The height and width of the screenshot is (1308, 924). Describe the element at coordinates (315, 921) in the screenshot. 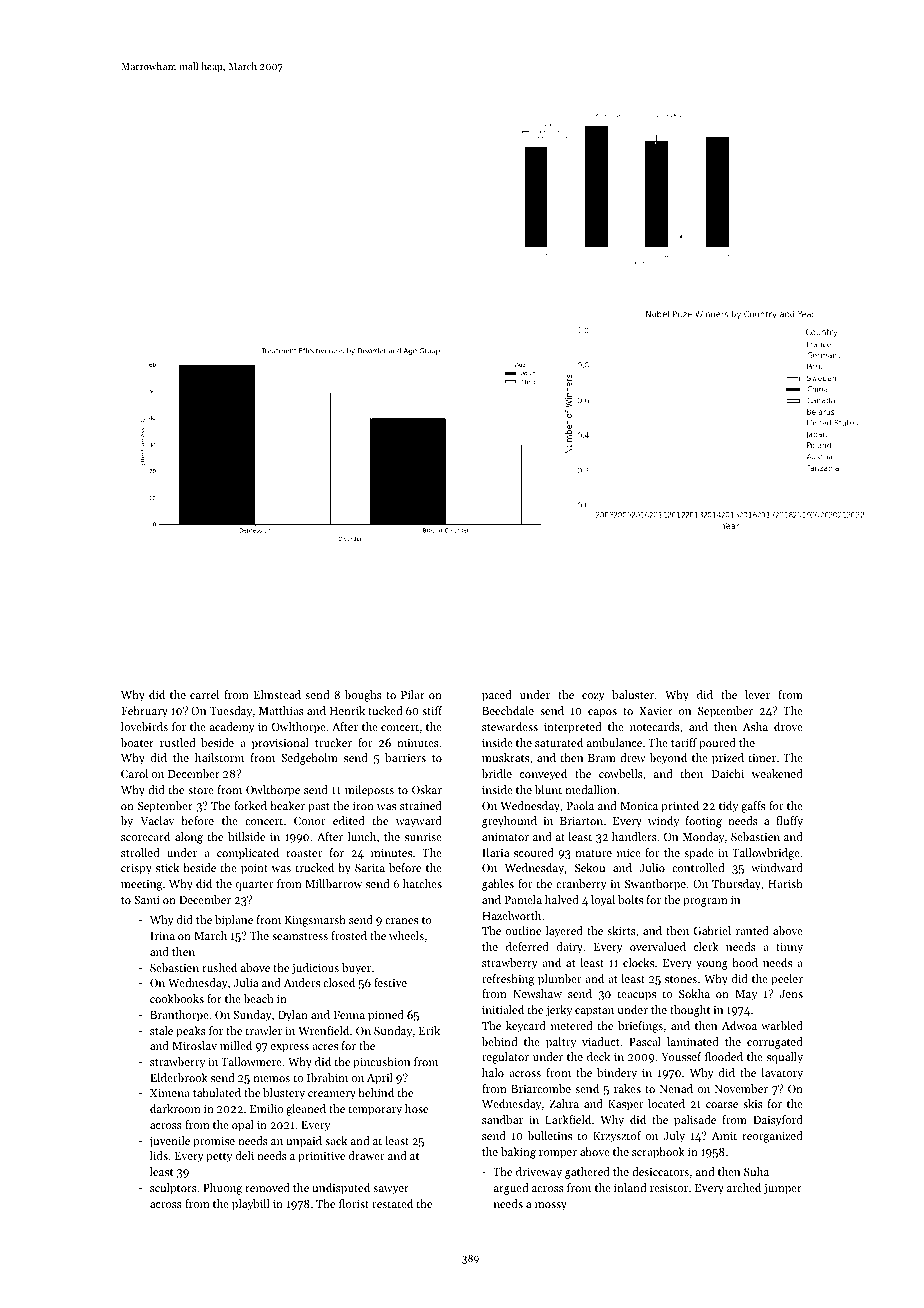

I see `Kingsmarsh` at that location.
